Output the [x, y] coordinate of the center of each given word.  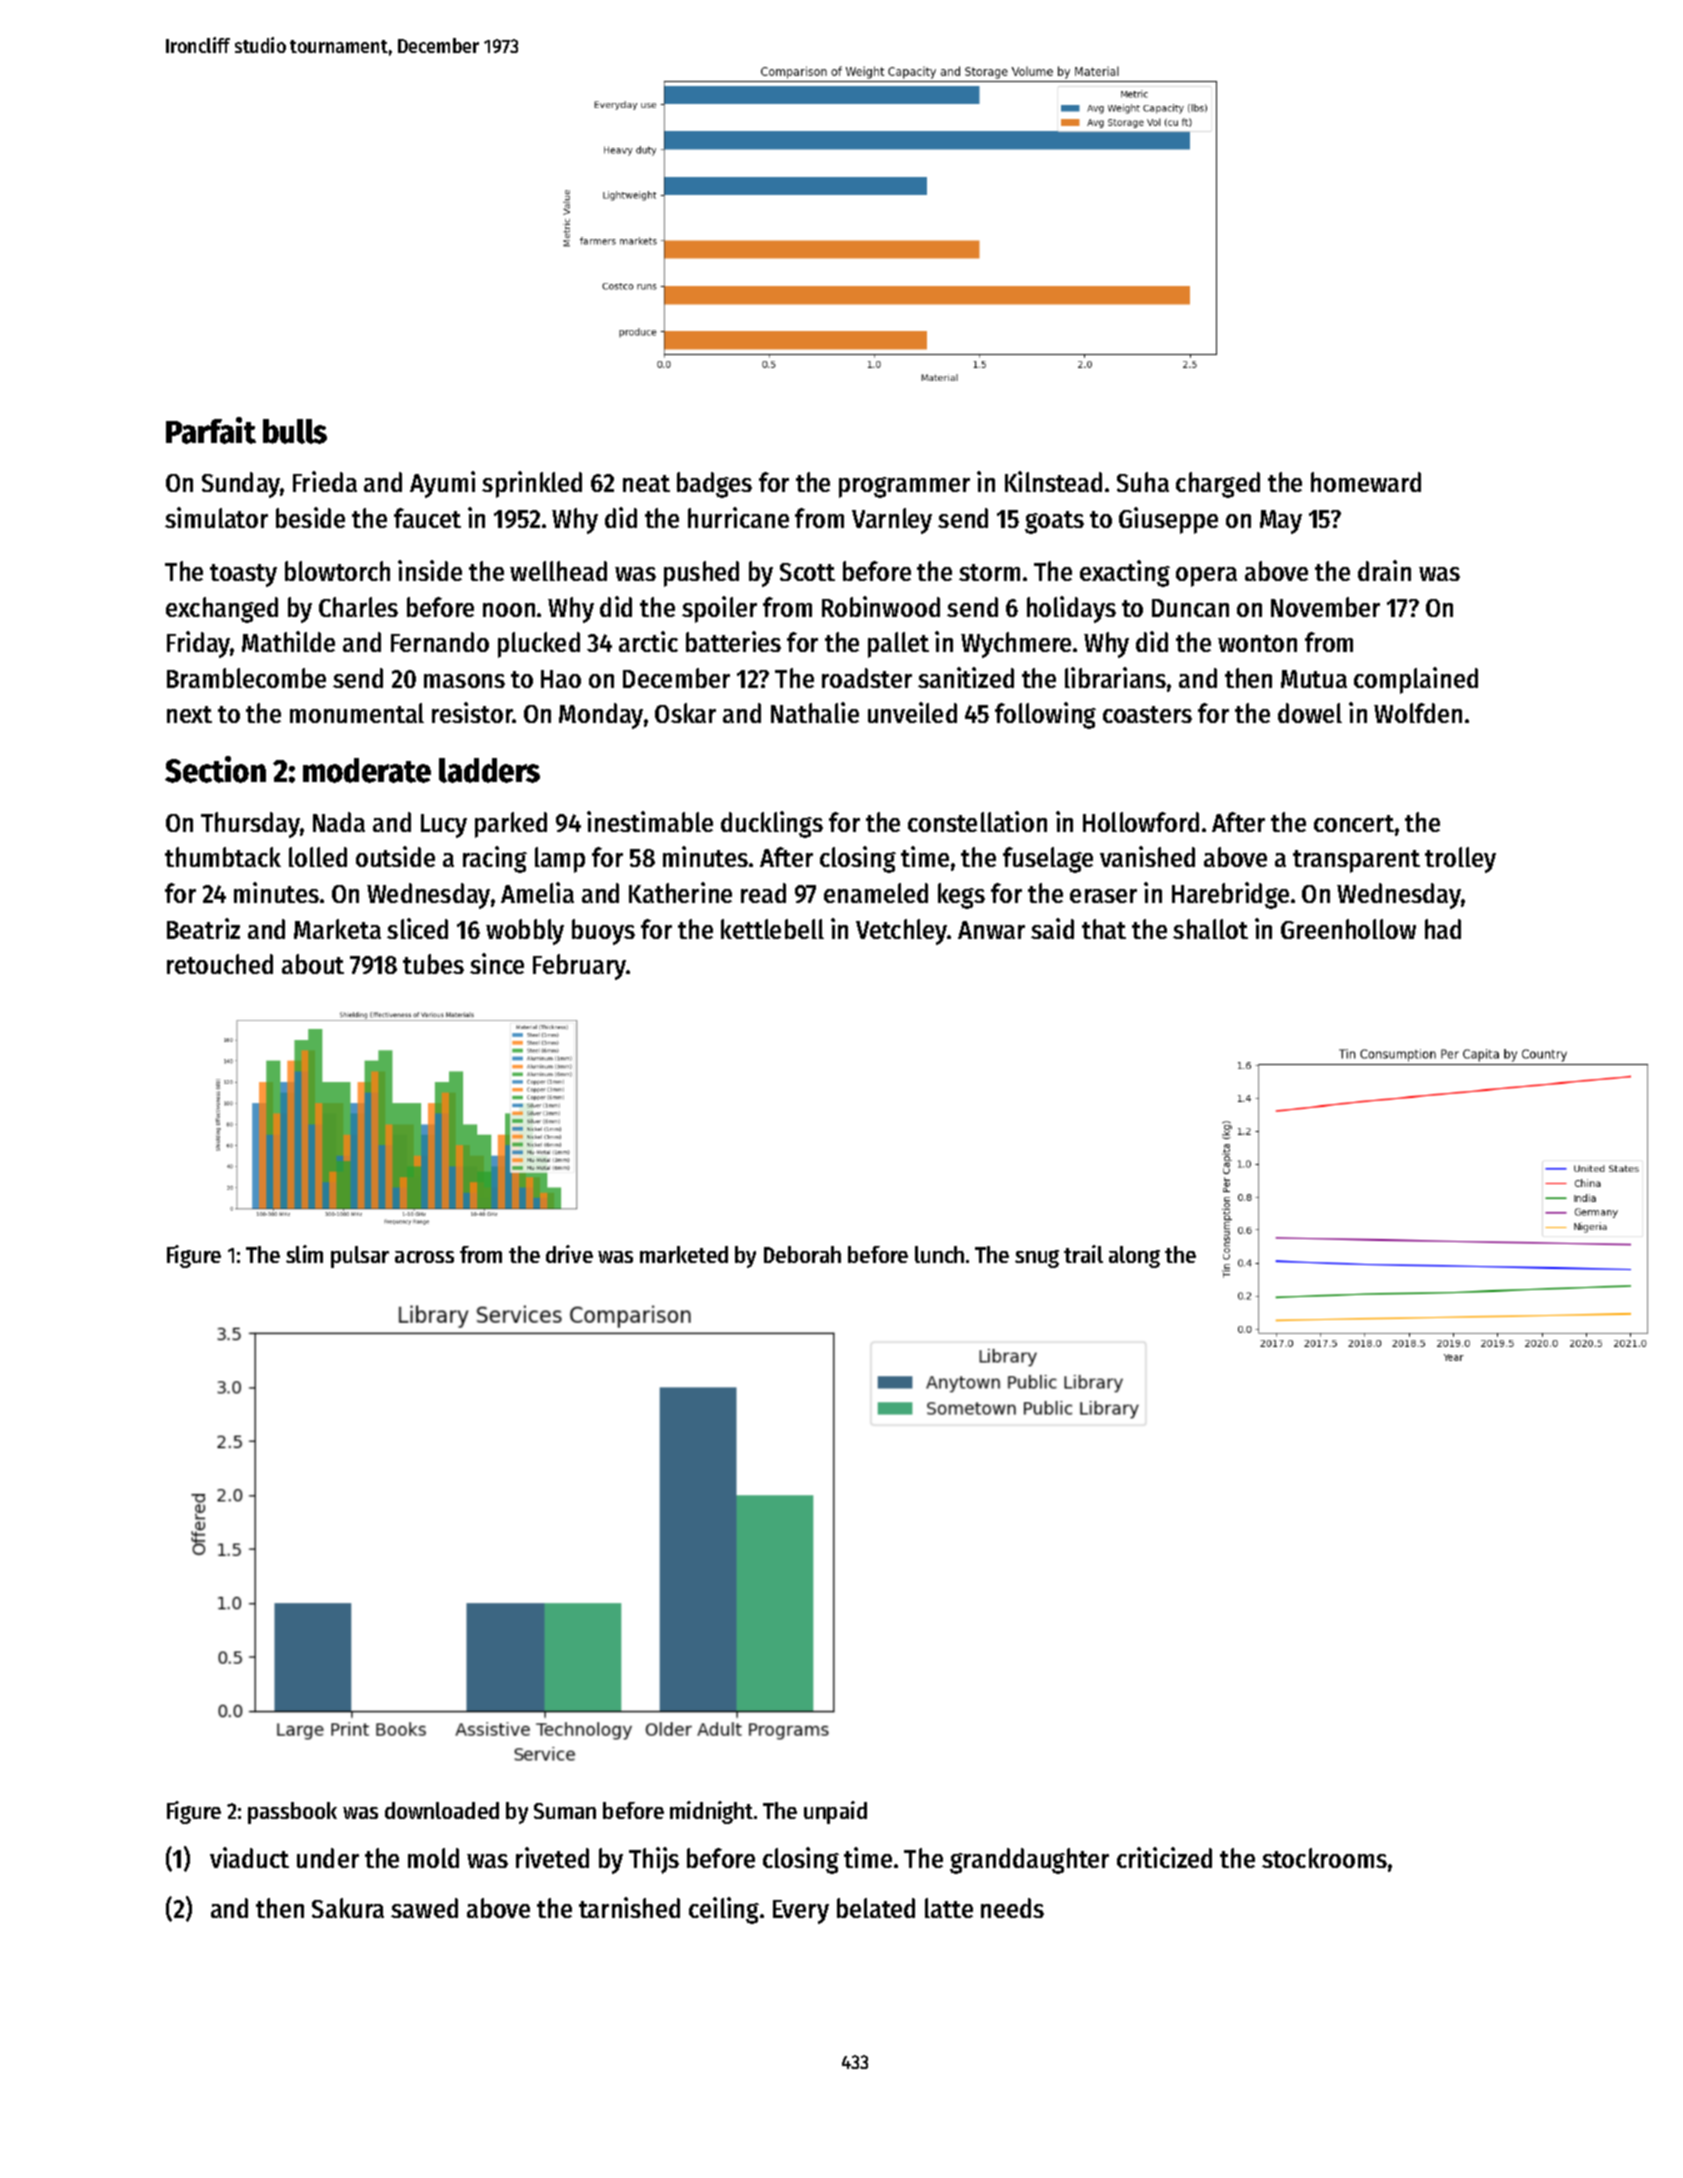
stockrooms [1324, 1858]
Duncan [1190, 608]
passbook [292, 1813]
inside [430, 570]
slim [304, 1254]
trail [1083, 1254]
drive [569, 1254]
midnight [711, 1812]
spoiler [719, 609]
